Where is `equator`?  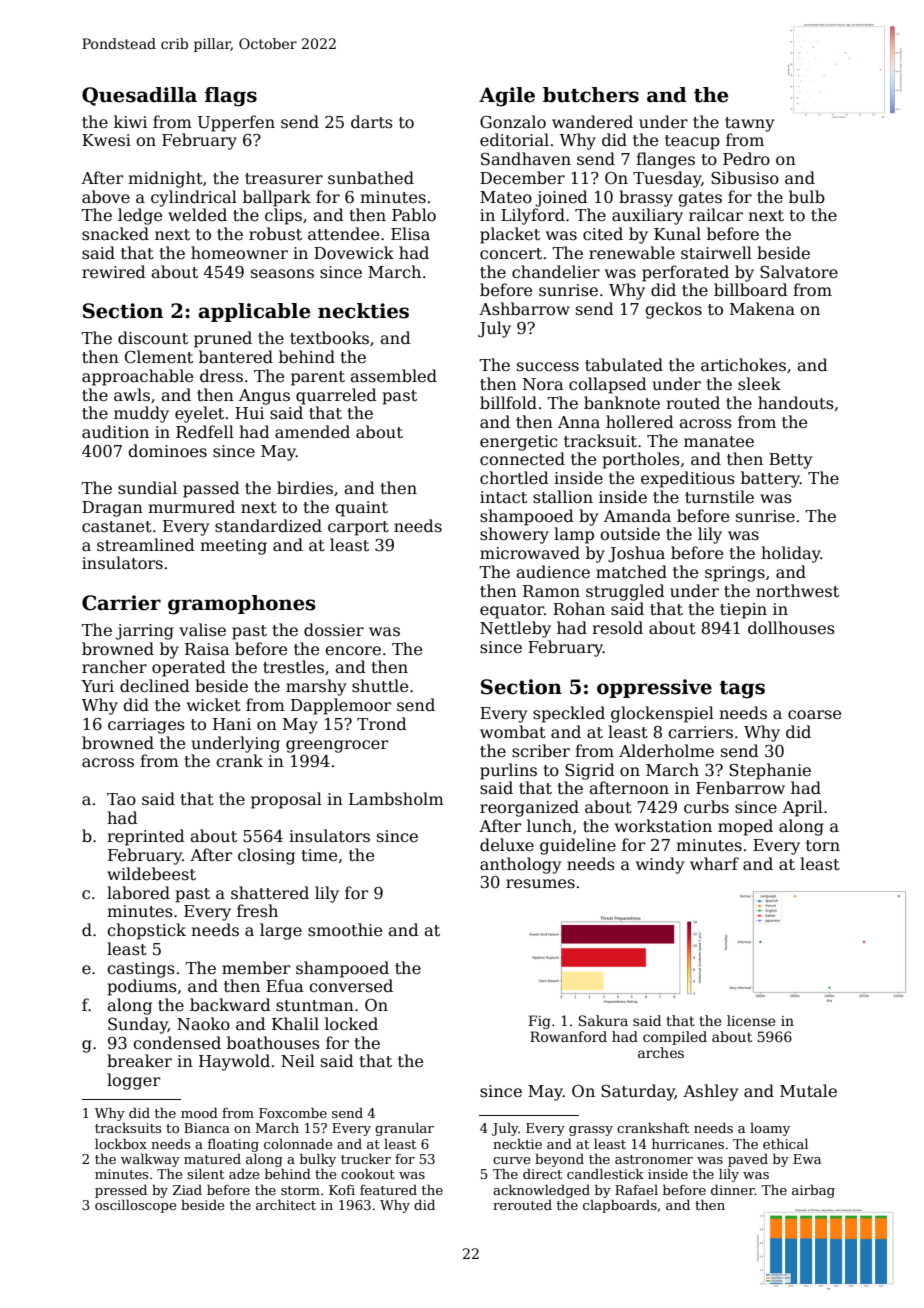
equator is located at coordinates (512, 611).
